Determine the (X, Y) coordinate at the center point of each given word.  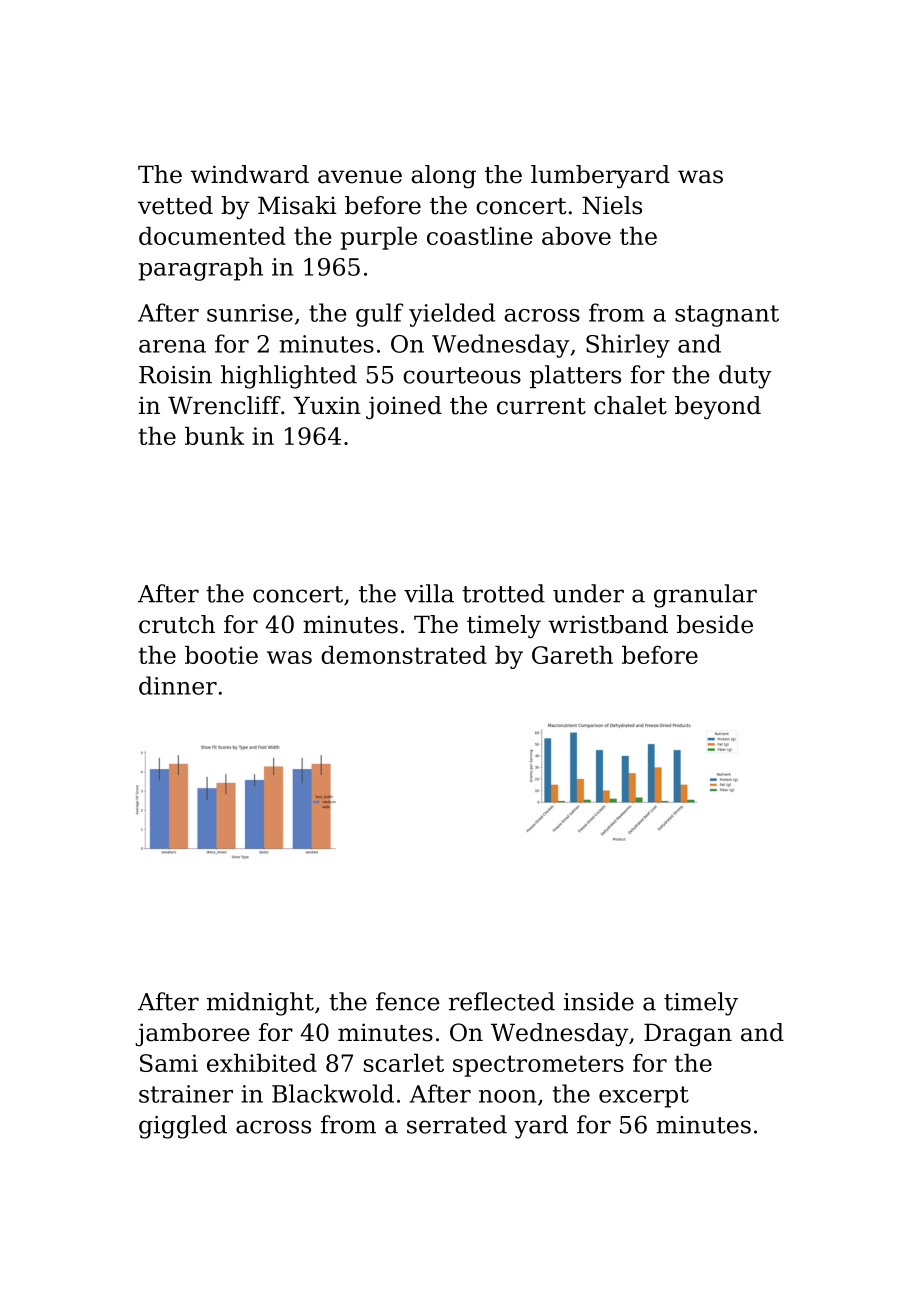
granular (705, 596)
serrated (457, 1124)
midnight (260, 1004)
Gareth (572, 655)
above (576, 236)
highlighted (289, 377)
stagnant (727, 316)
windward (250, 174)
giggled (183, 1127)
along (443, 177)
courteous (462, 375)
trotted (503, 593)
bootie (221, 655)
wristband (608, 624)
